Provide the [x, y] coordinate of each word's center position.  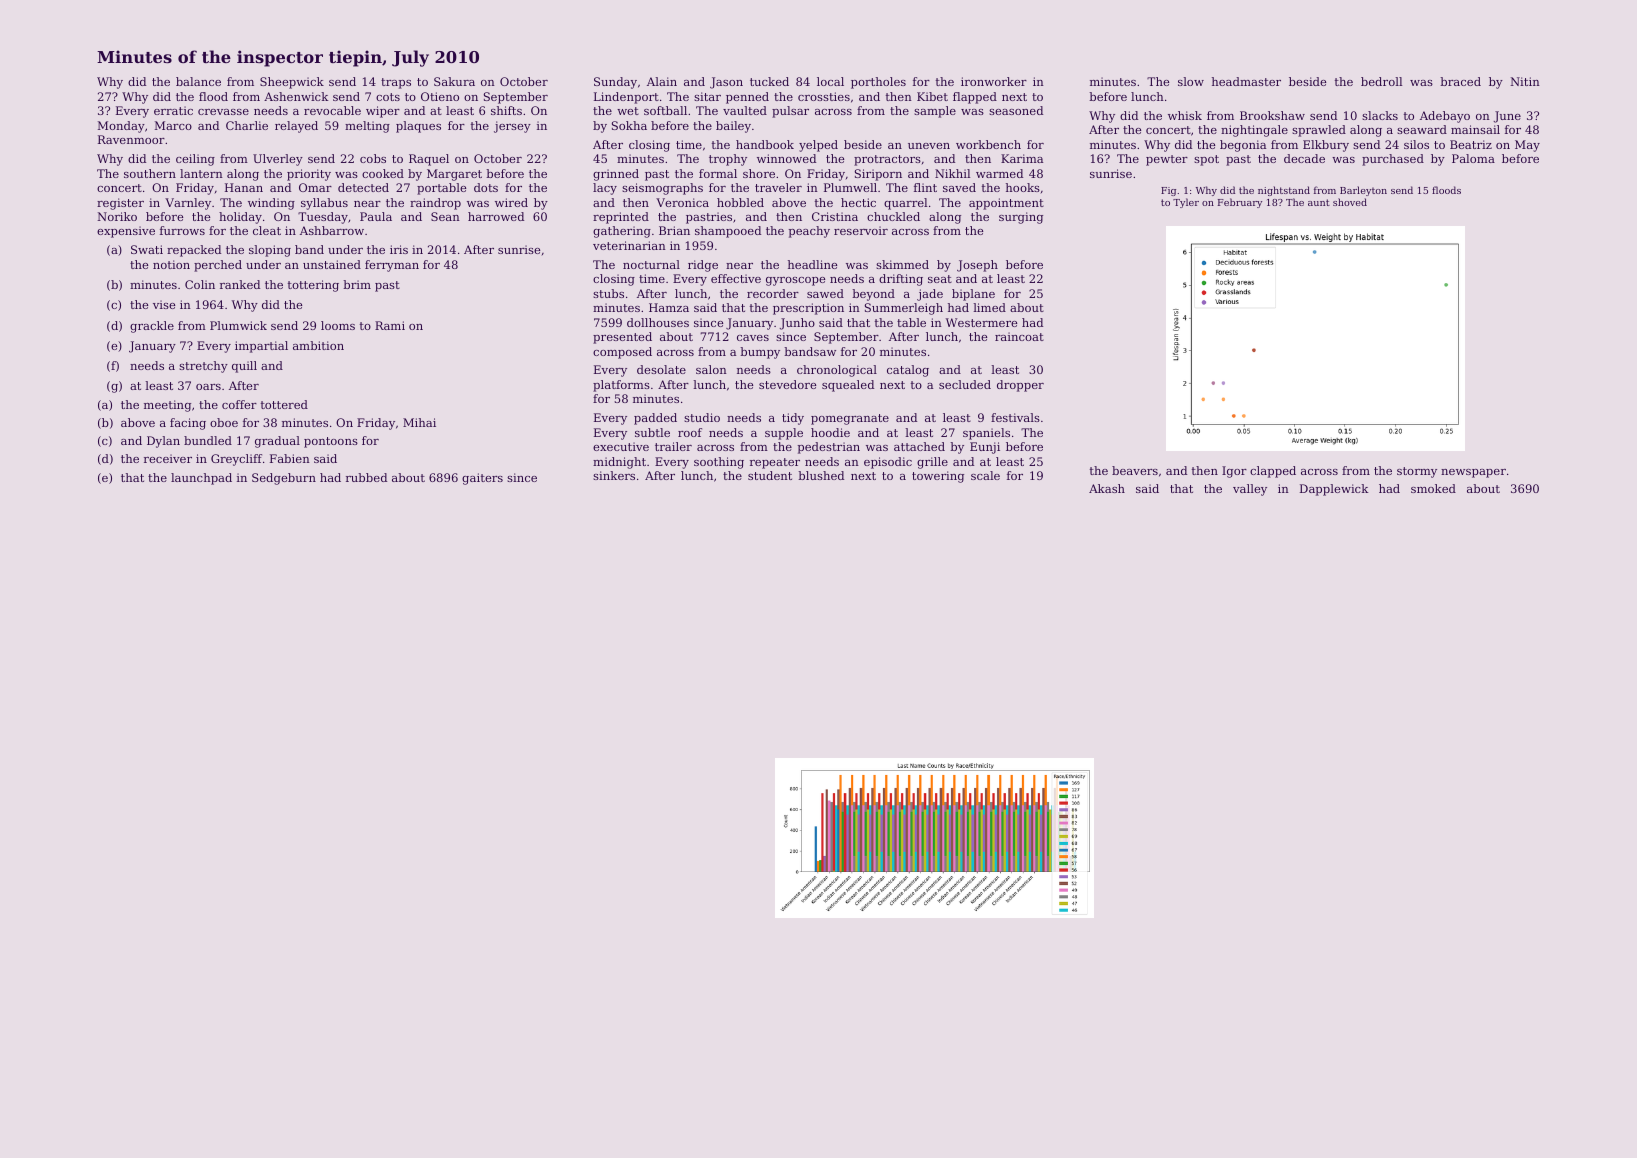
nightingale [1254, 131]
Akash [1107, 488]
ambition [318, 345]
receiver [168, 458]
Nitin [1525, 81]
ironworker [994, 81]
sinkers [614, 475]
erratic [173, 110]
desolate [661, 369]
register [120, 204]
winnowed [786, 158]
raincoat [1019, 336]
